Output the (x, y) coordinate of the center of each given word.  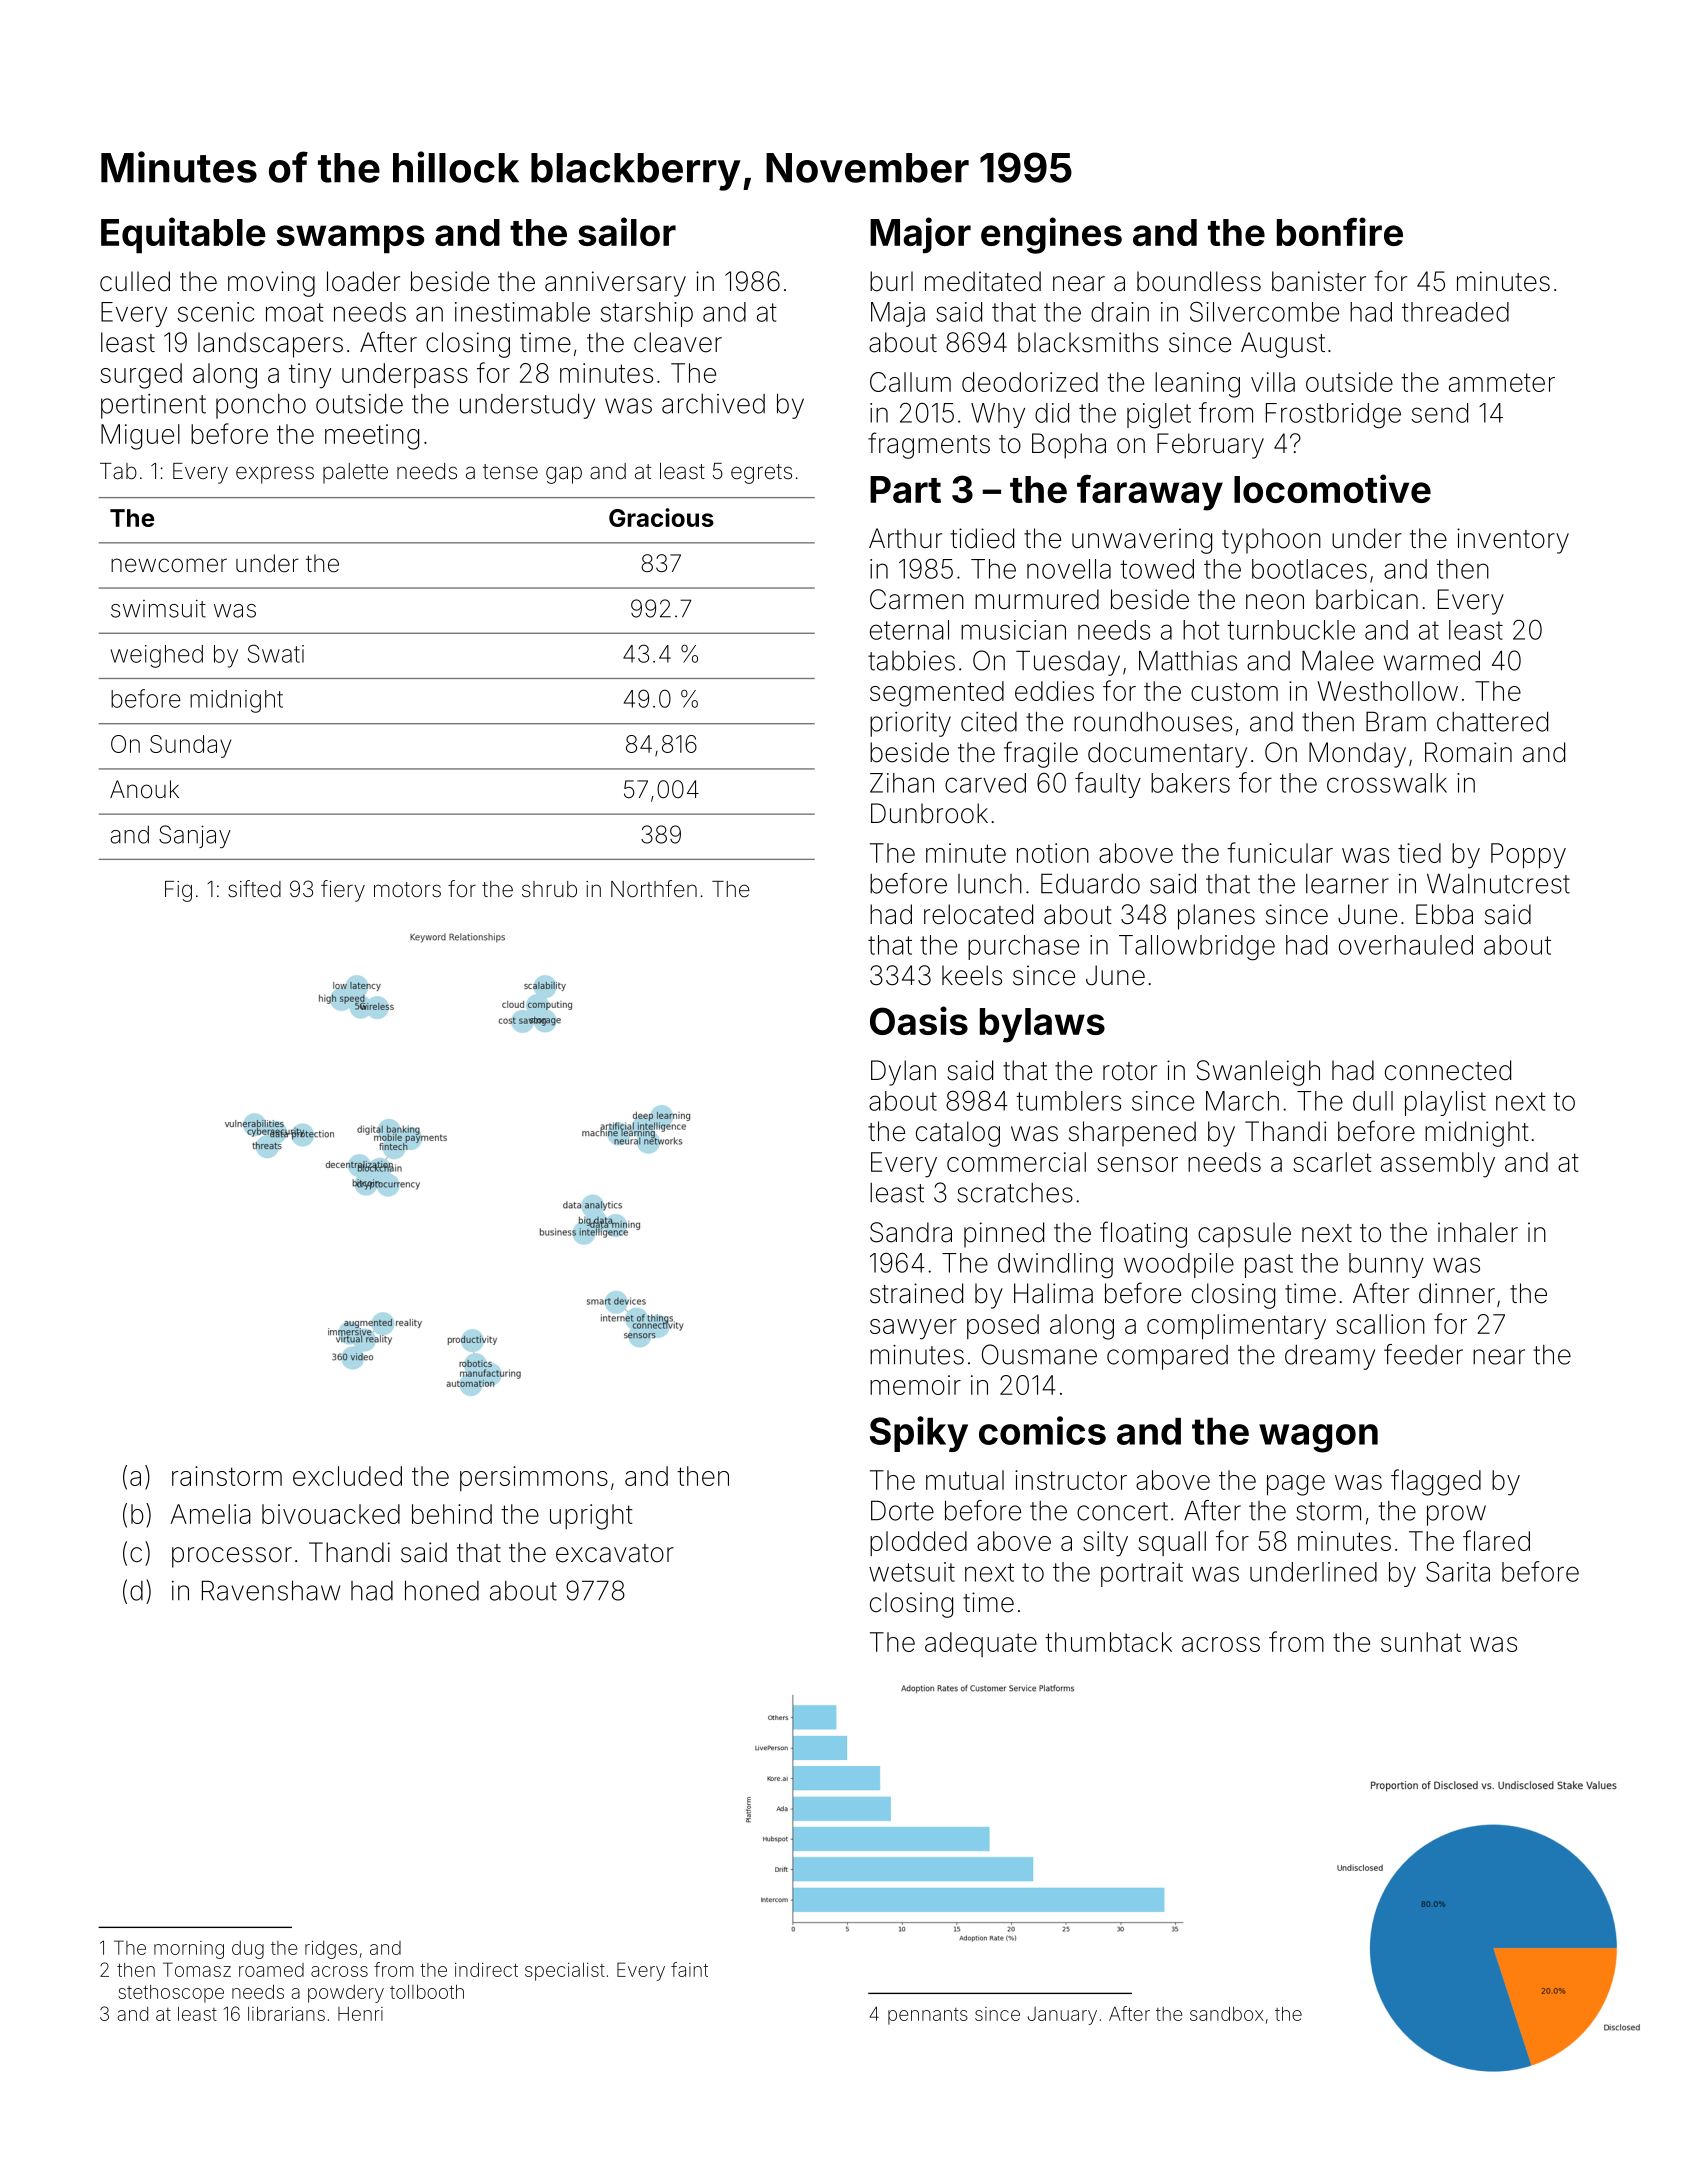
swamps (350, 239)
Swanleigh (1258, 1073)
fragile (1041, 754)
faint (689, 1969)
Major (920, 235)
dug (248, 1950)
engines (1051, 235)
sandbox (1227, 2013)
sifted (254, 889)
